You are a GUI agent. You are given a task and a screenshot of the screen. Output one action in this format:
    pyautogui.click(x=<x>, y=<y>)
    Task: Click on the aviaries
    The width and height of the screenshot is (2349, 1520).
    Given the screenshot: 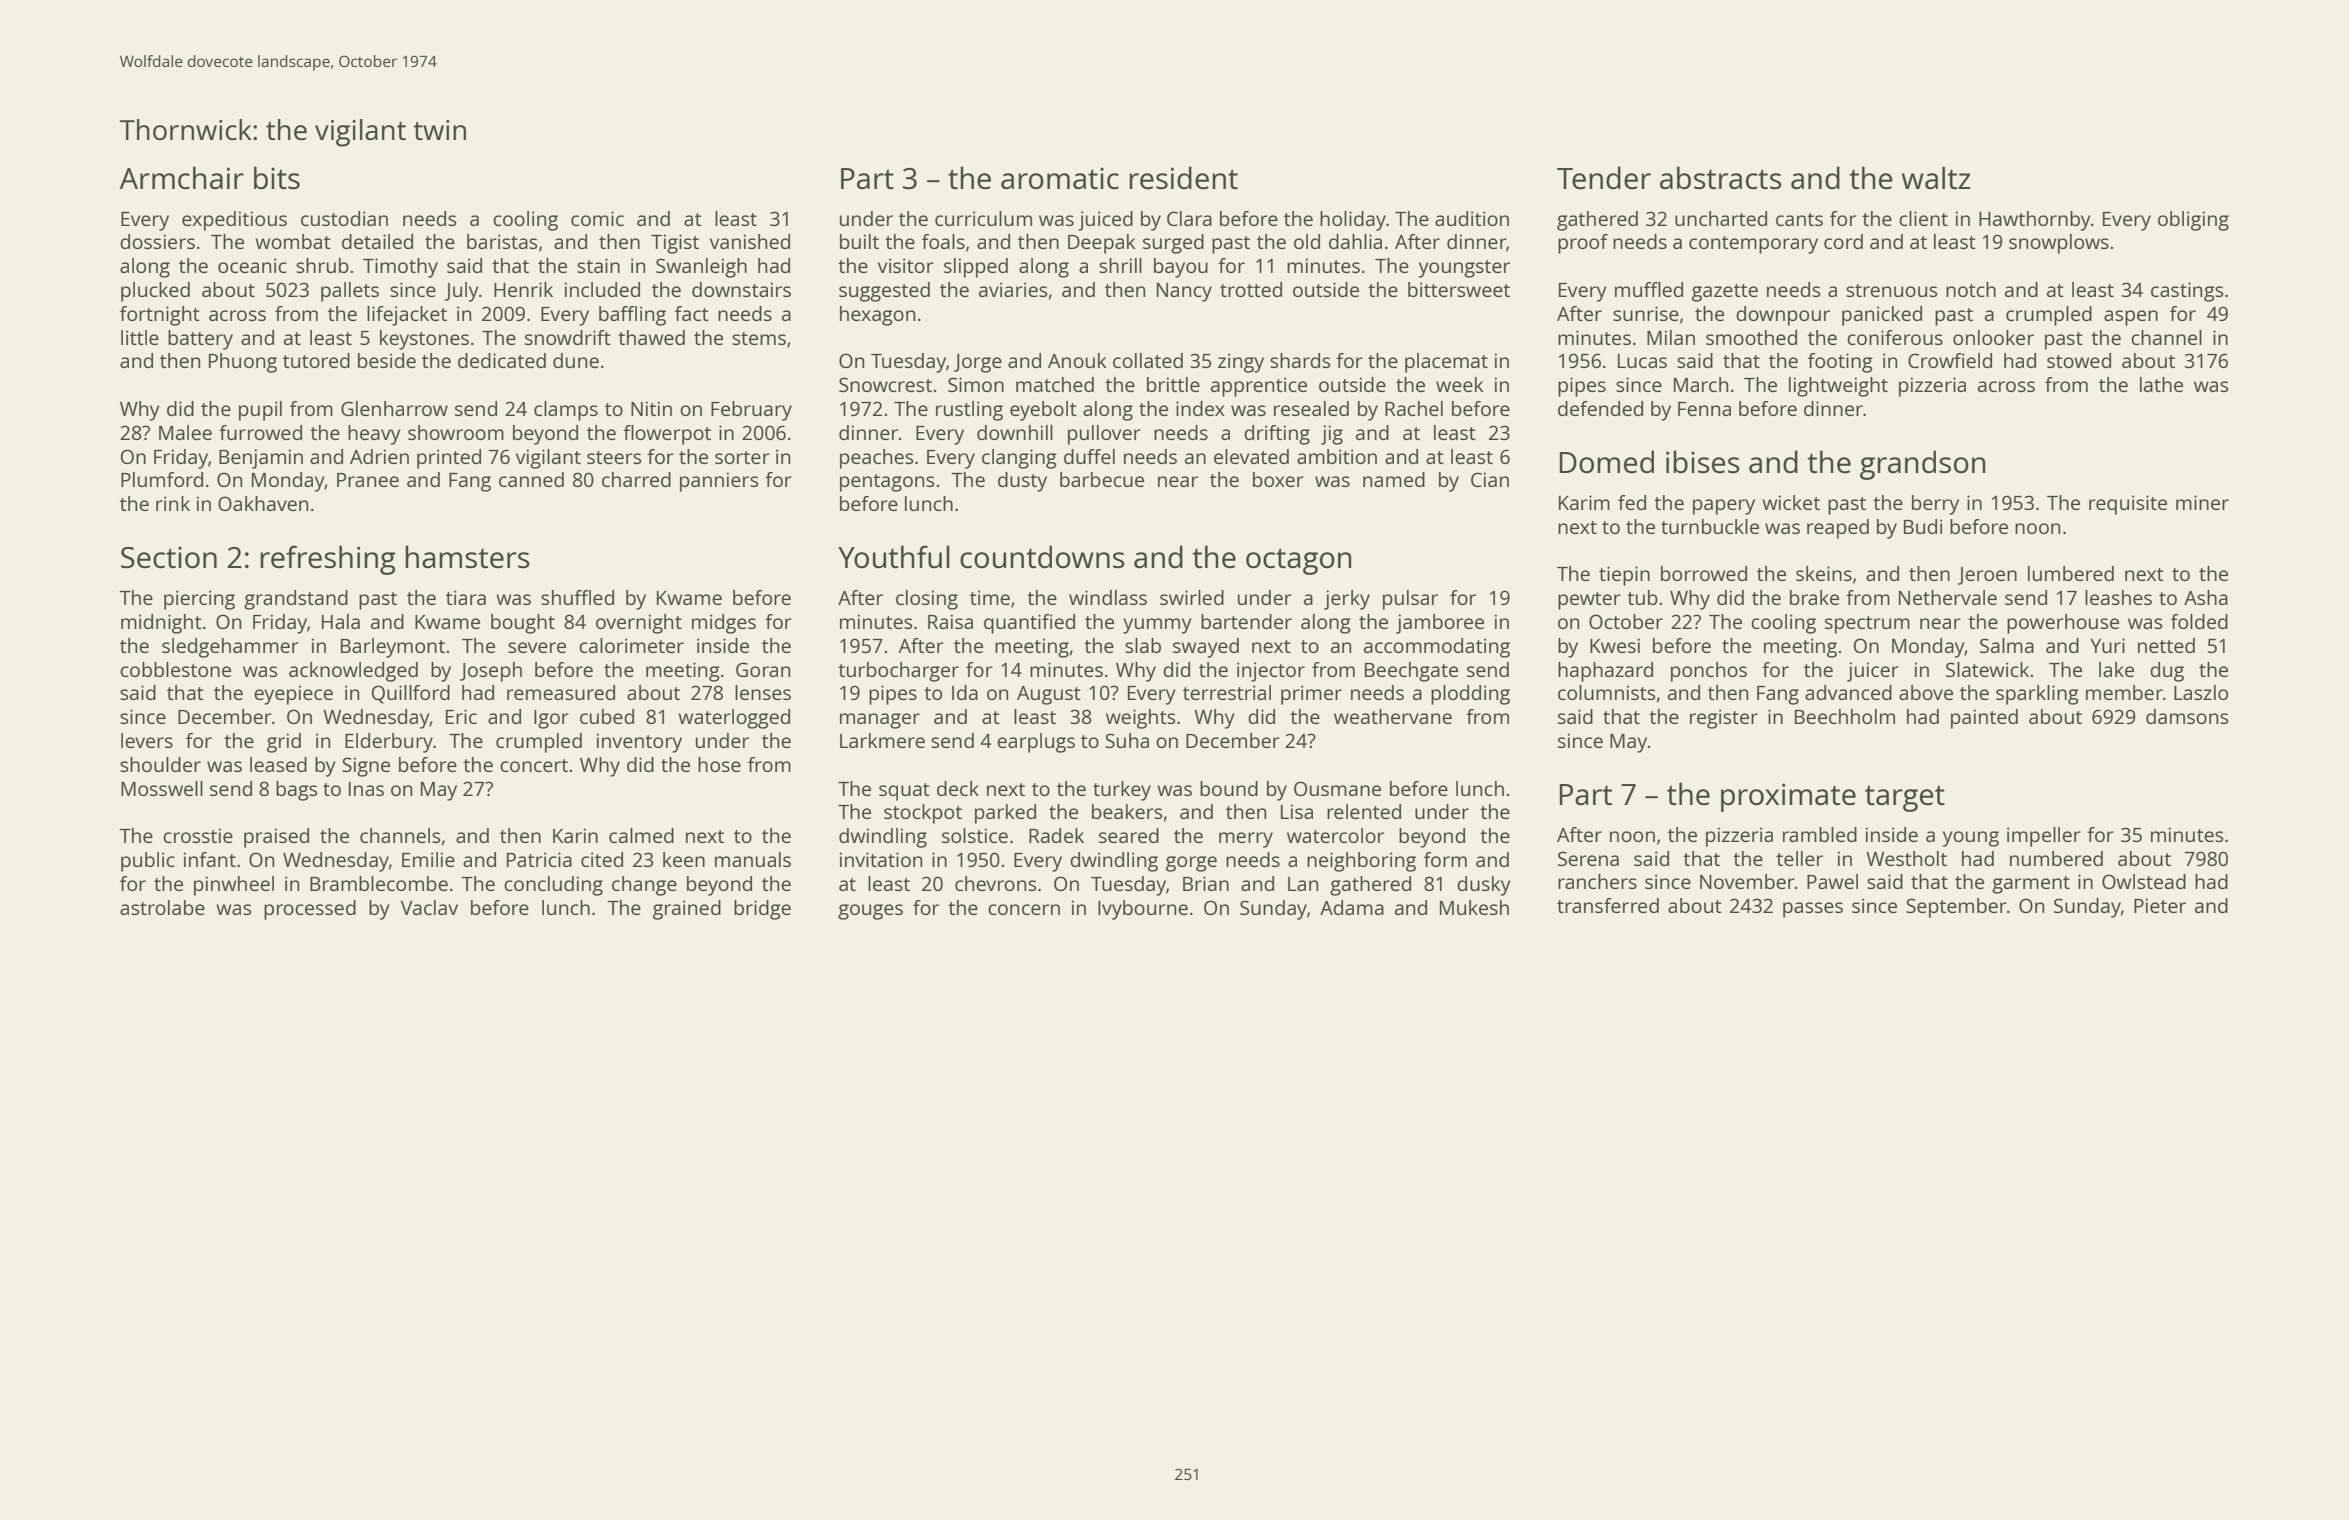 What is the action you would take?
    pyautogui.click(x=1013, y=289)
